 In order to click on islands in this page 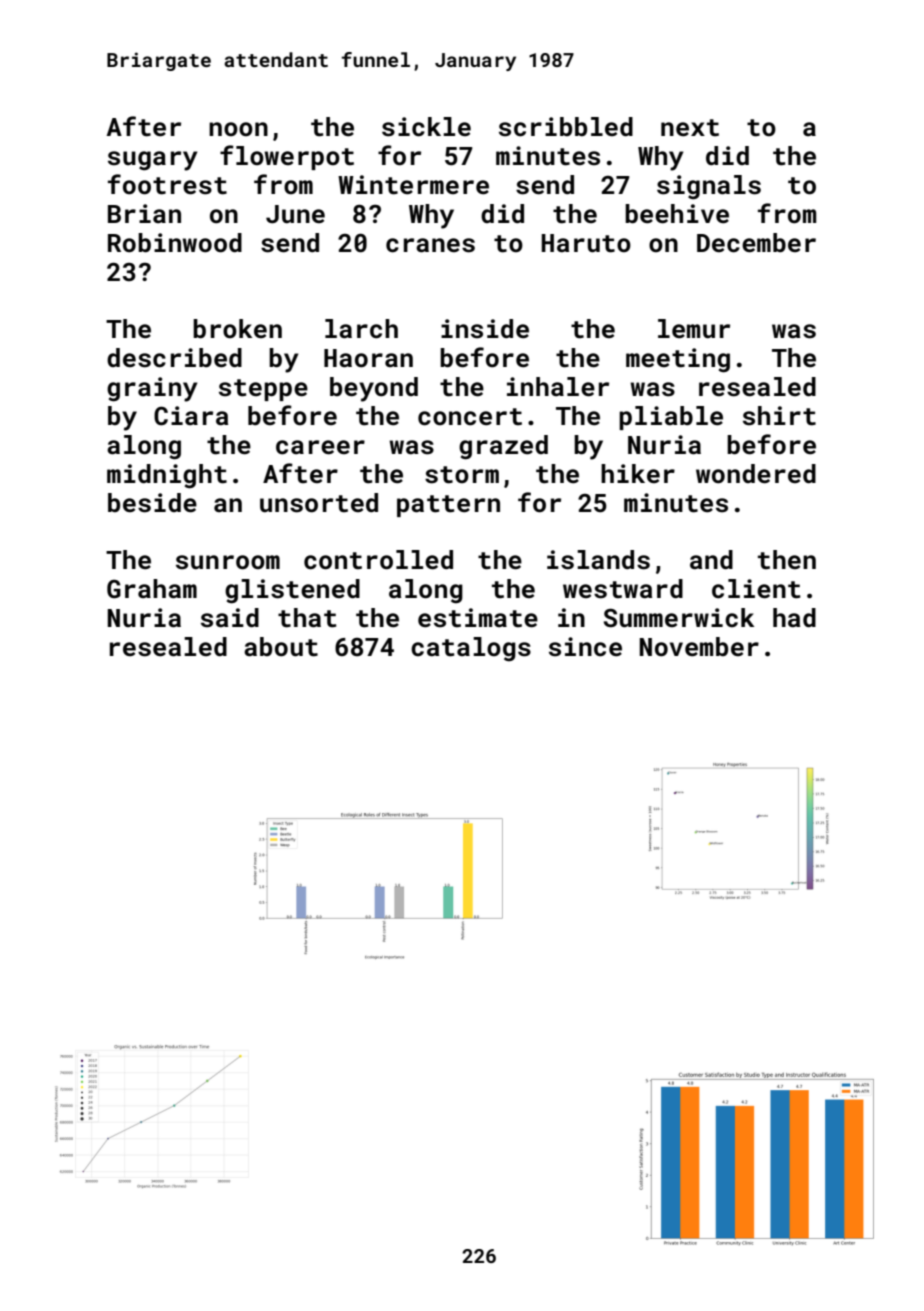, I will do `click(598, 560)`.
